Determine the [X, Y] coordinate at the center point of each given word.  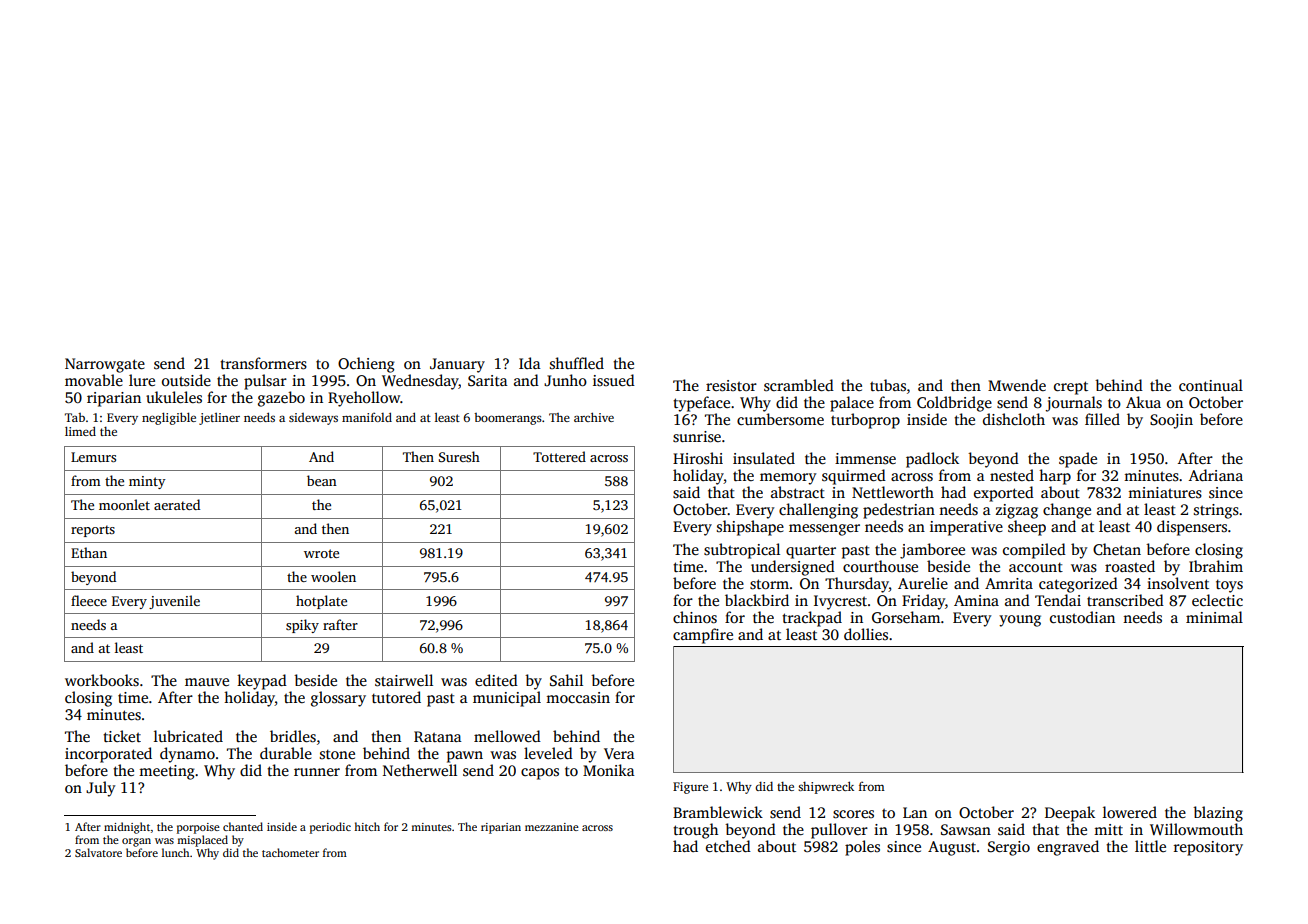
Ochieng [366, 365]
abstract [798, 492]
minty [147, 482]
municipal [507, 699]
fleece [89, 600]
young [1020, 621]
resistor [731, 386]
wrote [321, 553]
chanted [243, 826]
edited [496, 680]
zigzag [1017, 511]
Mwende [1017, 385]
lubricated [188, 736]
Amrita [1009, 583]
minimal [1214, 617]
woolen [333, 576]
